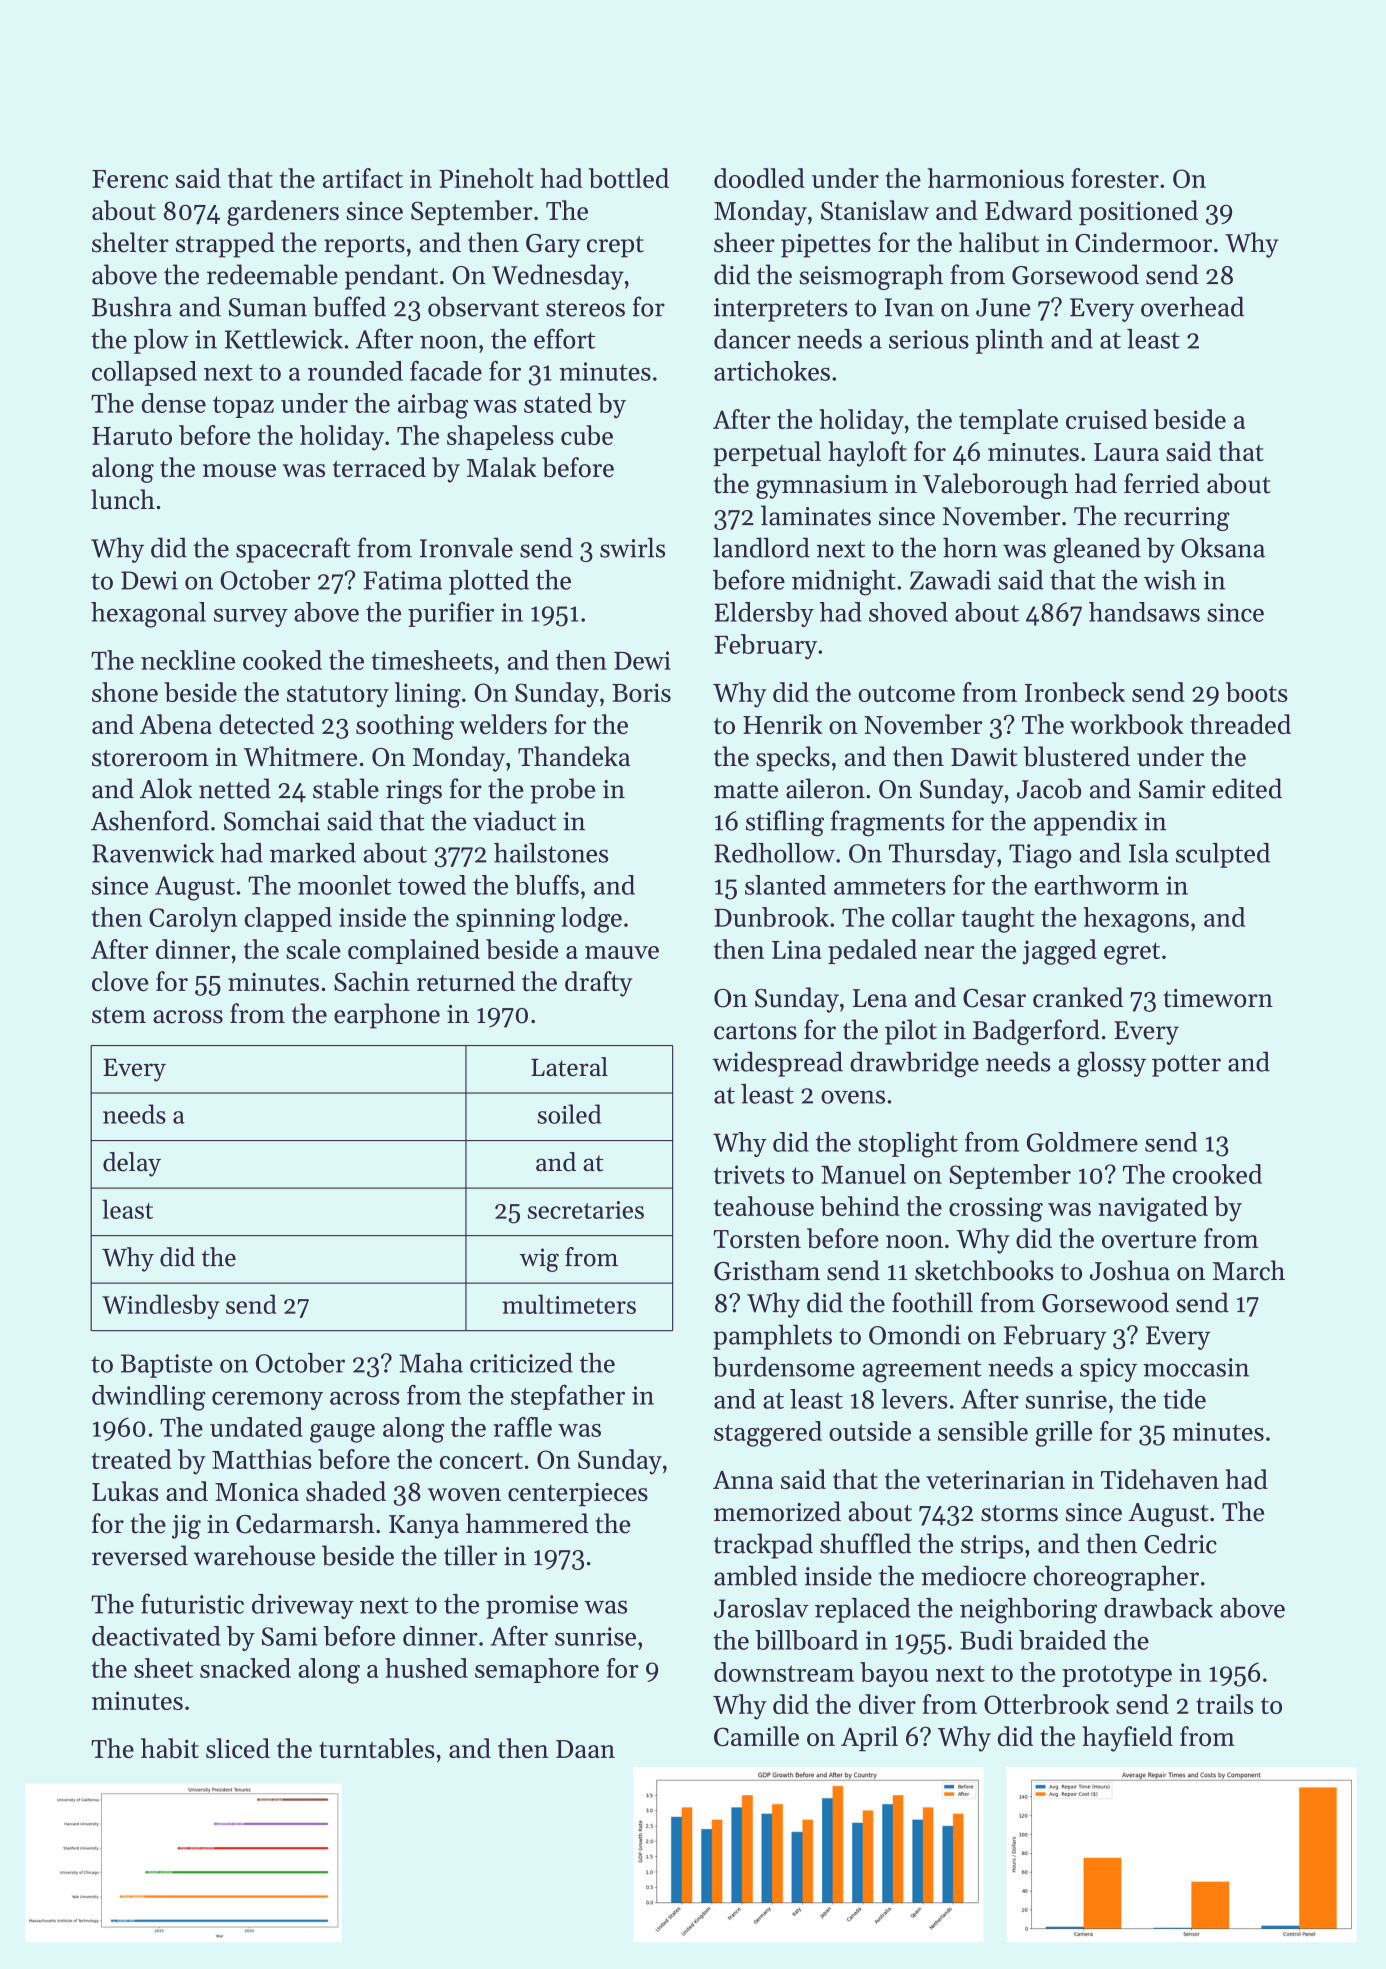 The width and height of the page is (1386, 1969). What do you see at coordinates (132, 1164) in the page?
I see `delay` at bounding box center [132, 1164].
